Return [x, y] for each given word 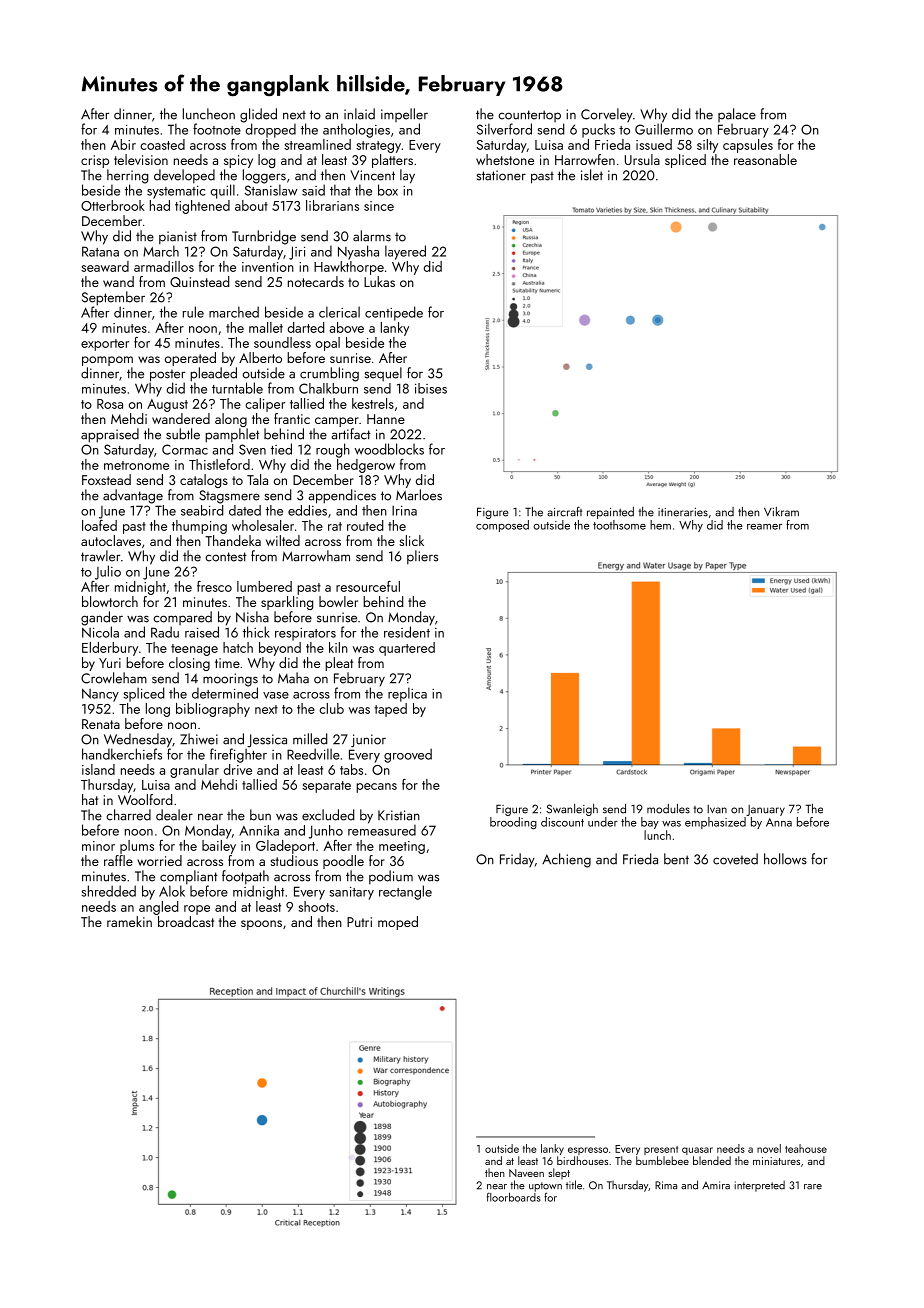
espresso [588, 1151]
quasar [697, 1151]
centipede [394, 313]
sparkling [287, 603]
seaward [105, 266]
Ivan [717, 809]
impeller [404, 115]
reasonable [765, 159]
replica [407, 694]
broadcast [186, 921]
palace [737, 115]
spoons [261, 925]
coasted [162, 144]
